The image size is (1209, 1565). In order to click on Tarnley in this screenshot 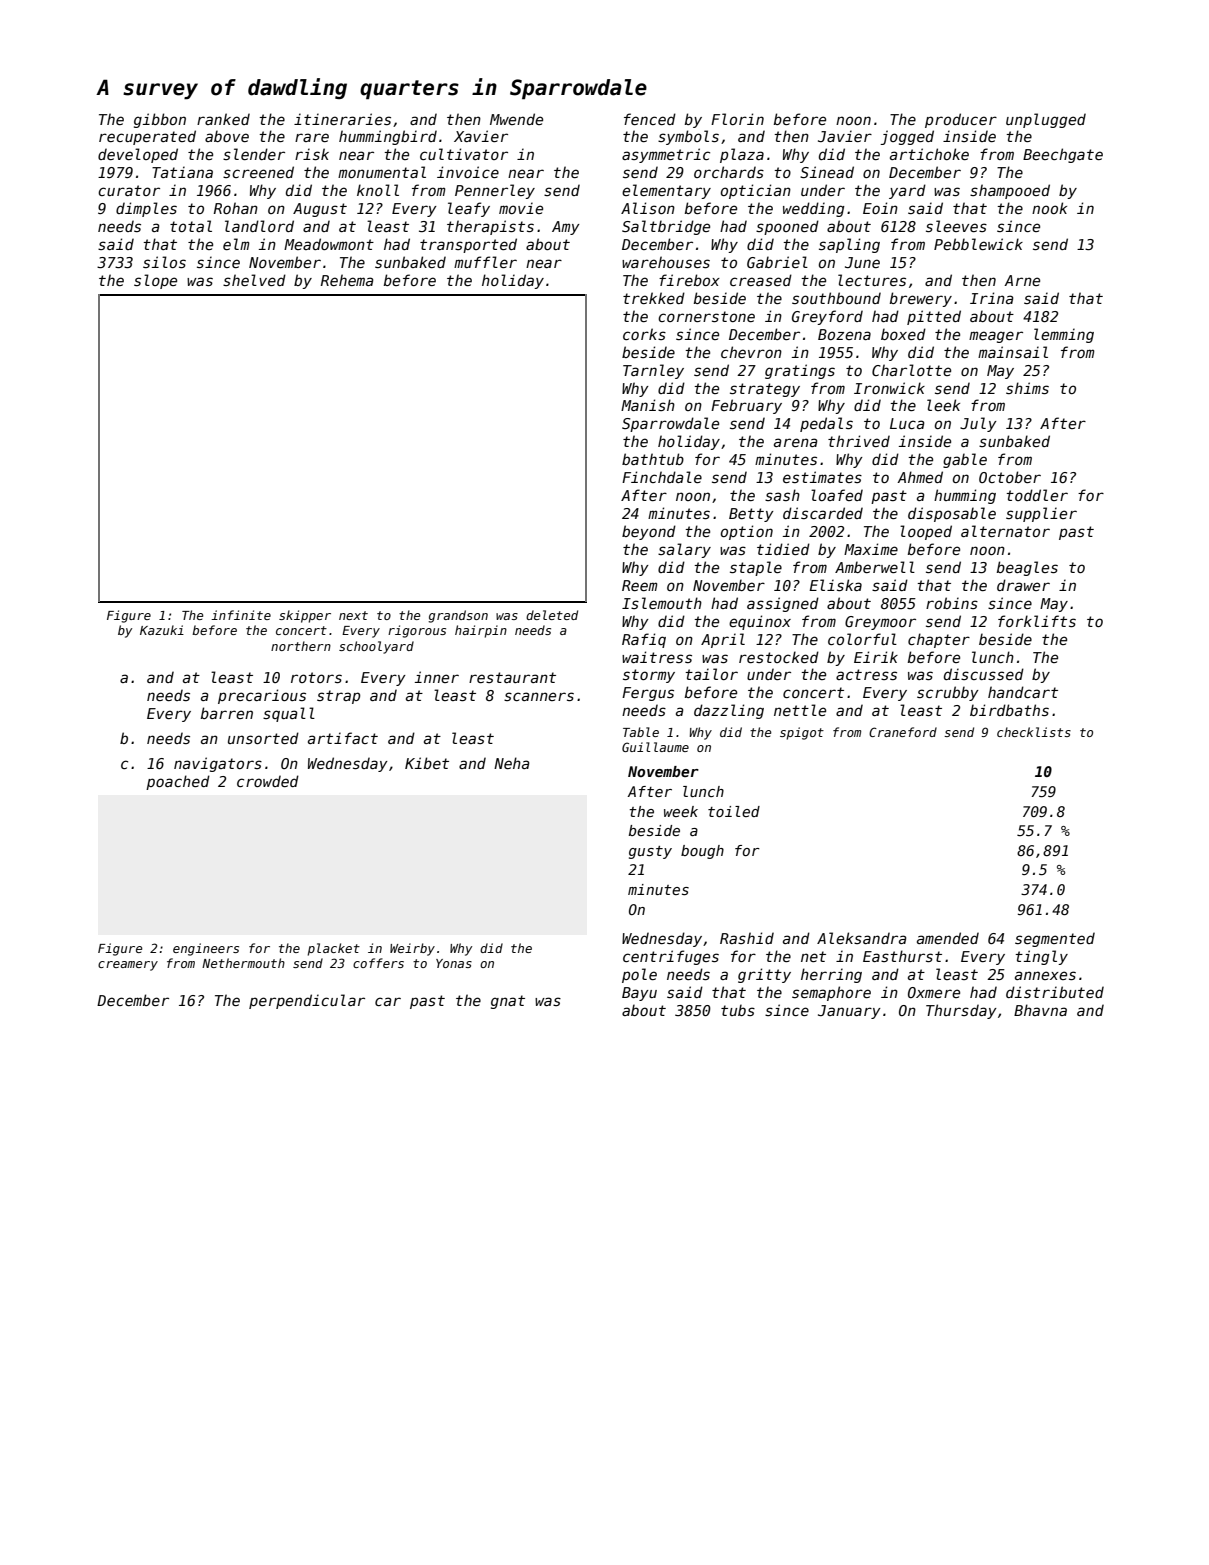, I will do `click(653, 371)`.
